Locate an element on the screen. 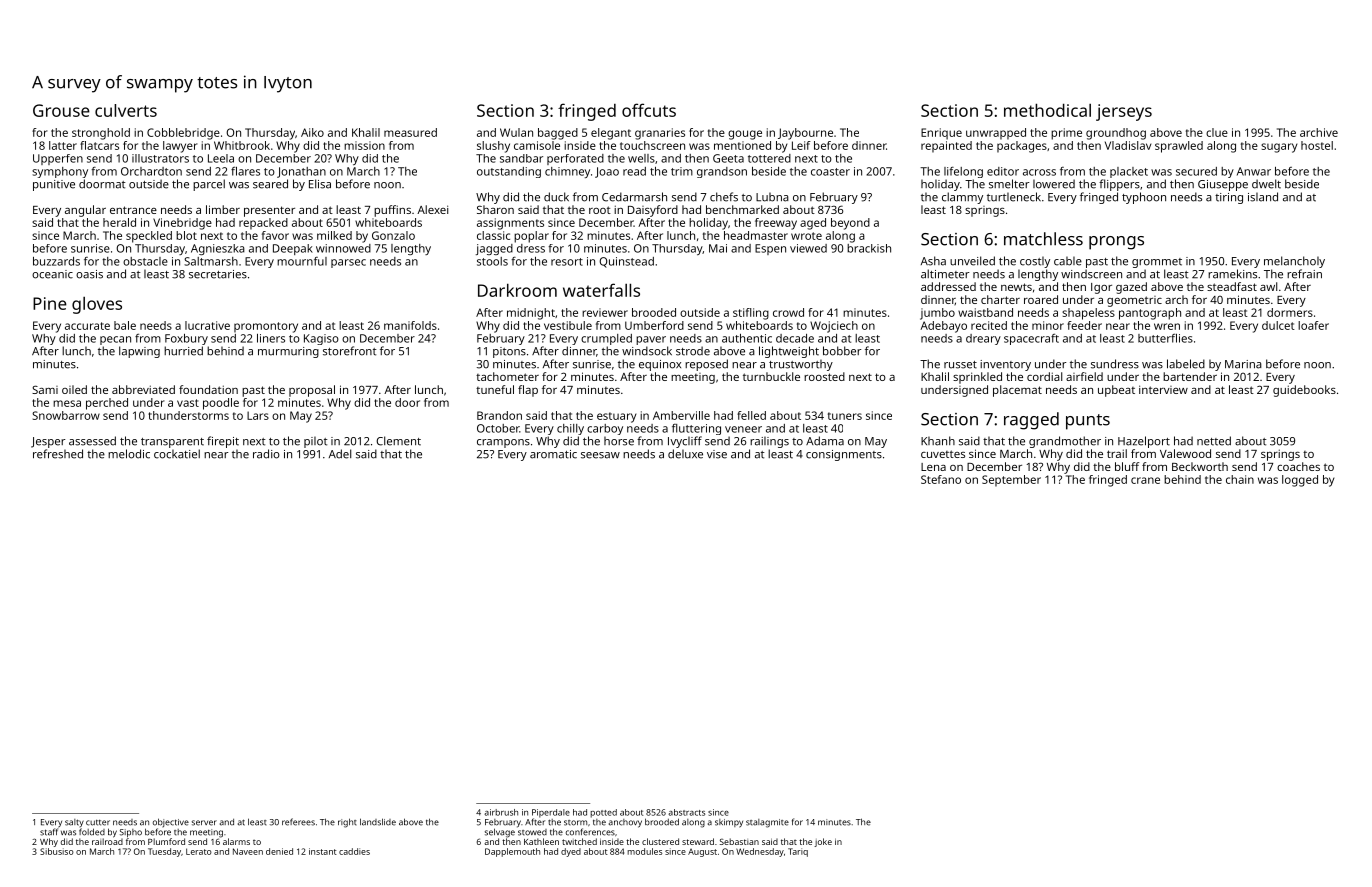 The width and height of the screenshot is (1372, 887). crane is located at coordinates (1145, 480).
